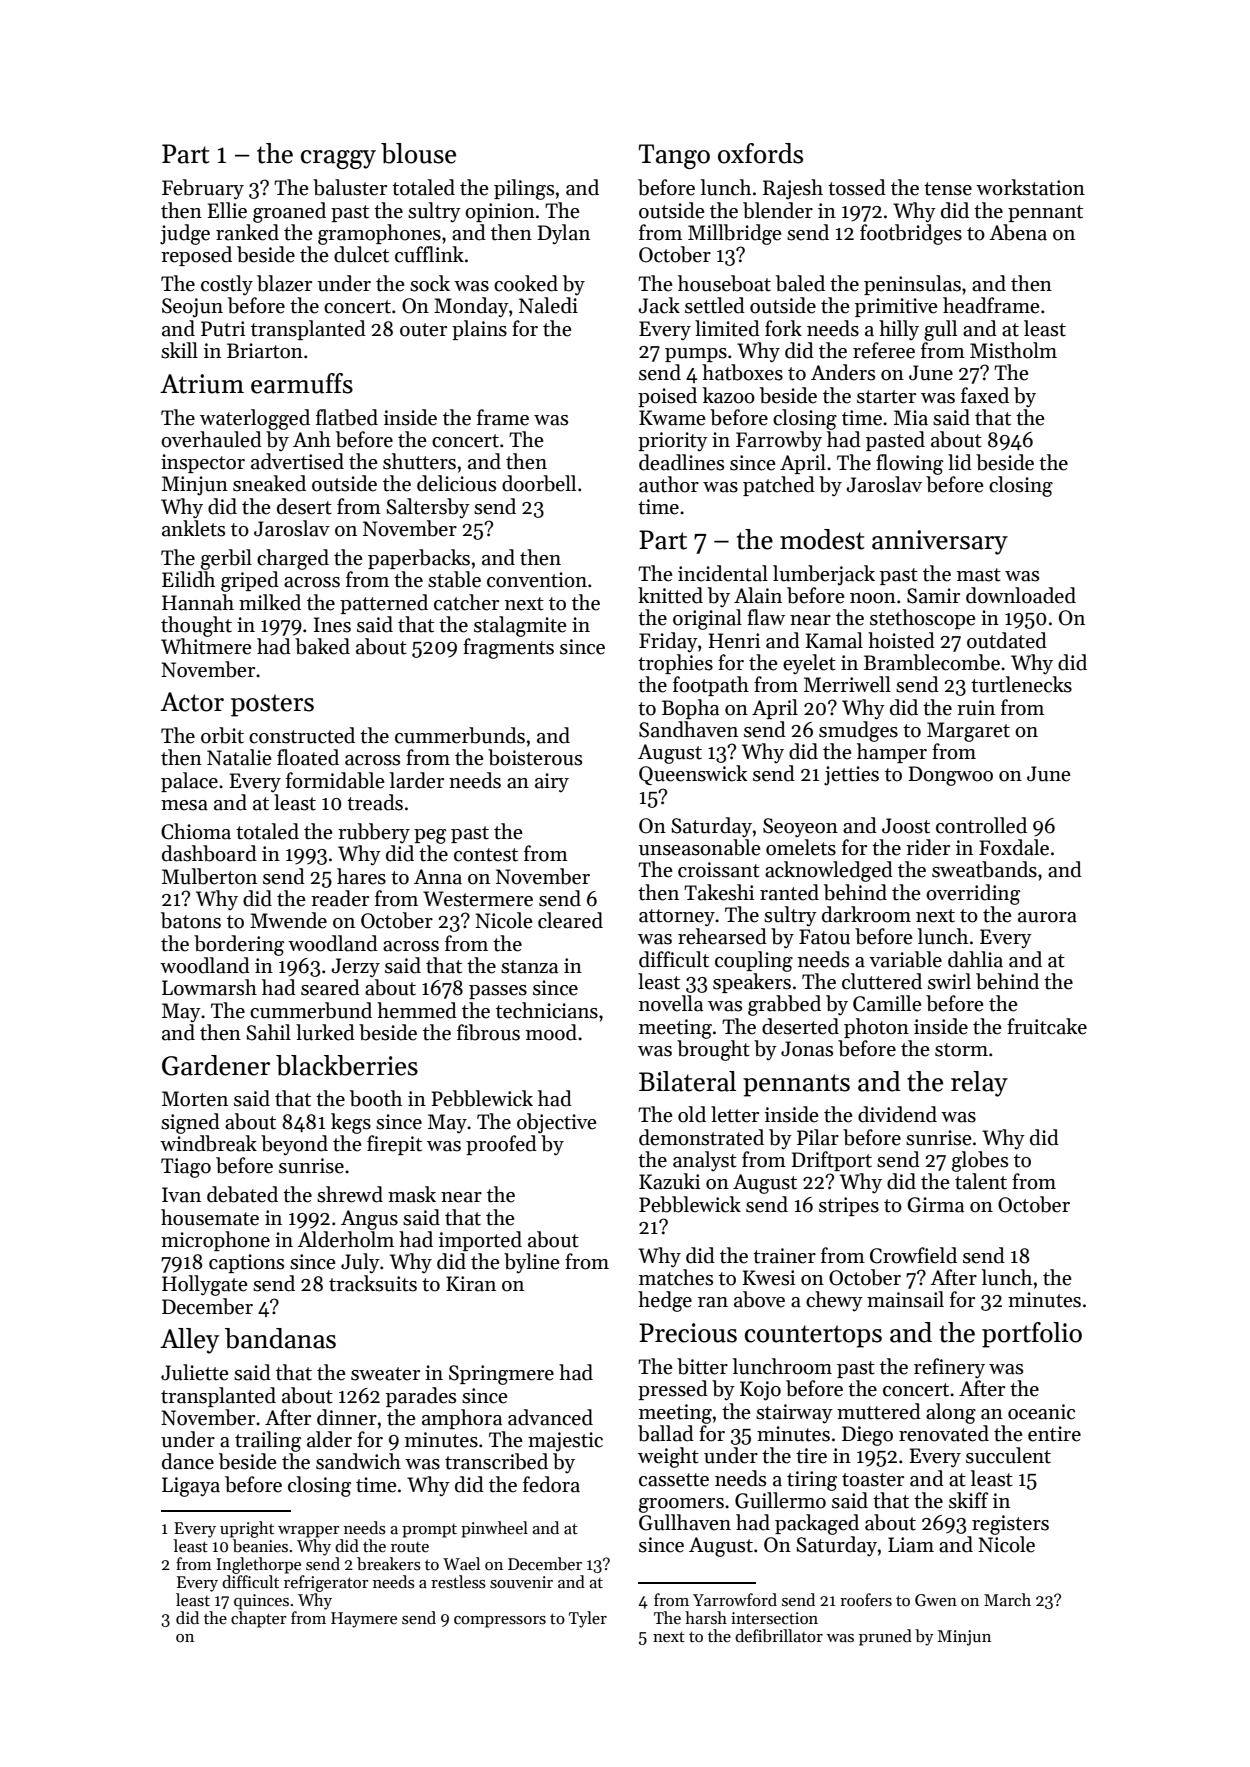 Image resolution: width=1250 pixels, height=1767 pixels. I want to click on beyond, so click(294, 1145).
